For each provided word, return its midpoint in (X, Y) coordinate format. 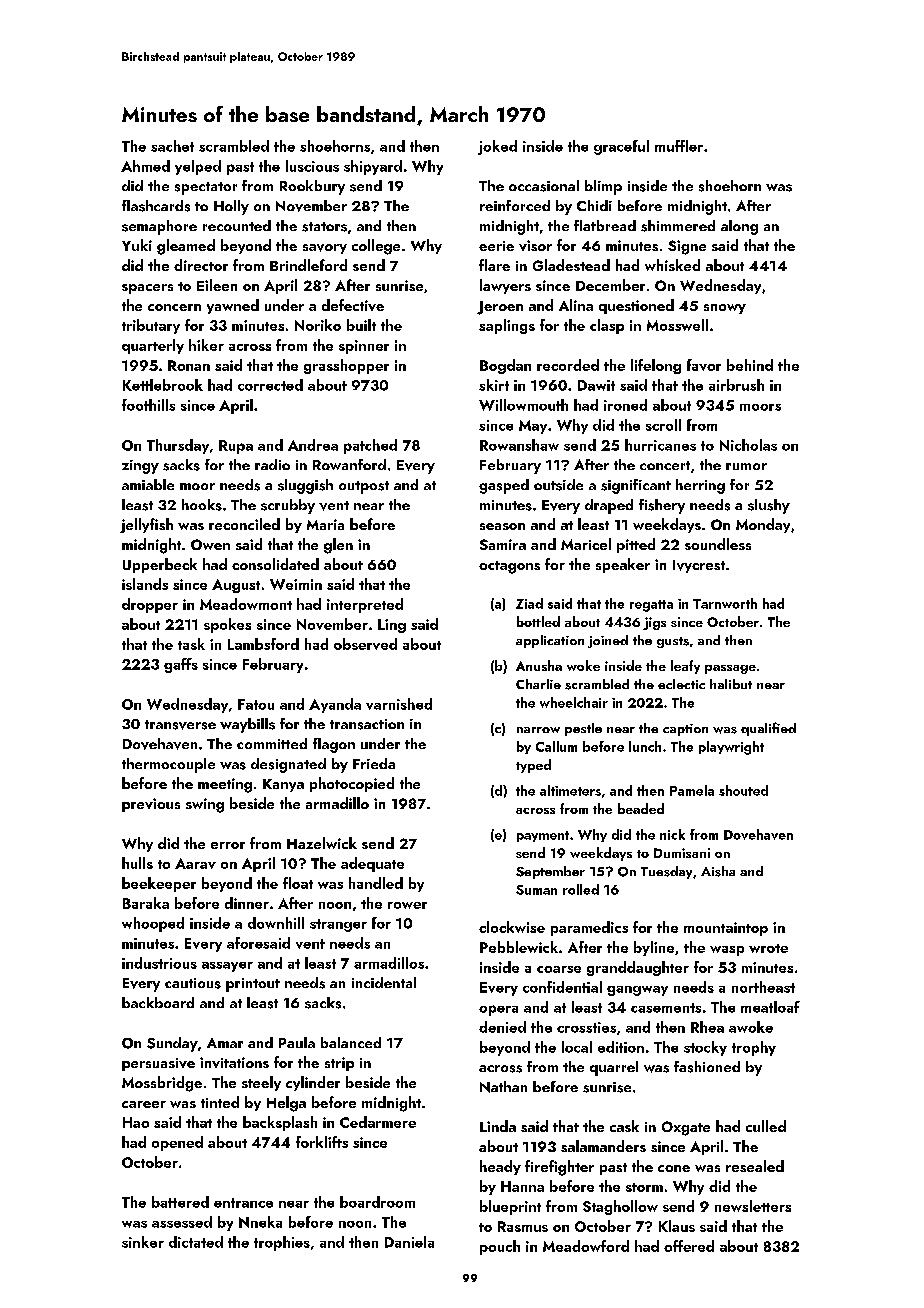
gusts (673, 642)
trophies (282, 1243)
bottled (538, 621)
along (739, 227)
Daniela (409, 1242)
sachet (172, 146)
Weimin (296, 584)
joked (497, 147)
